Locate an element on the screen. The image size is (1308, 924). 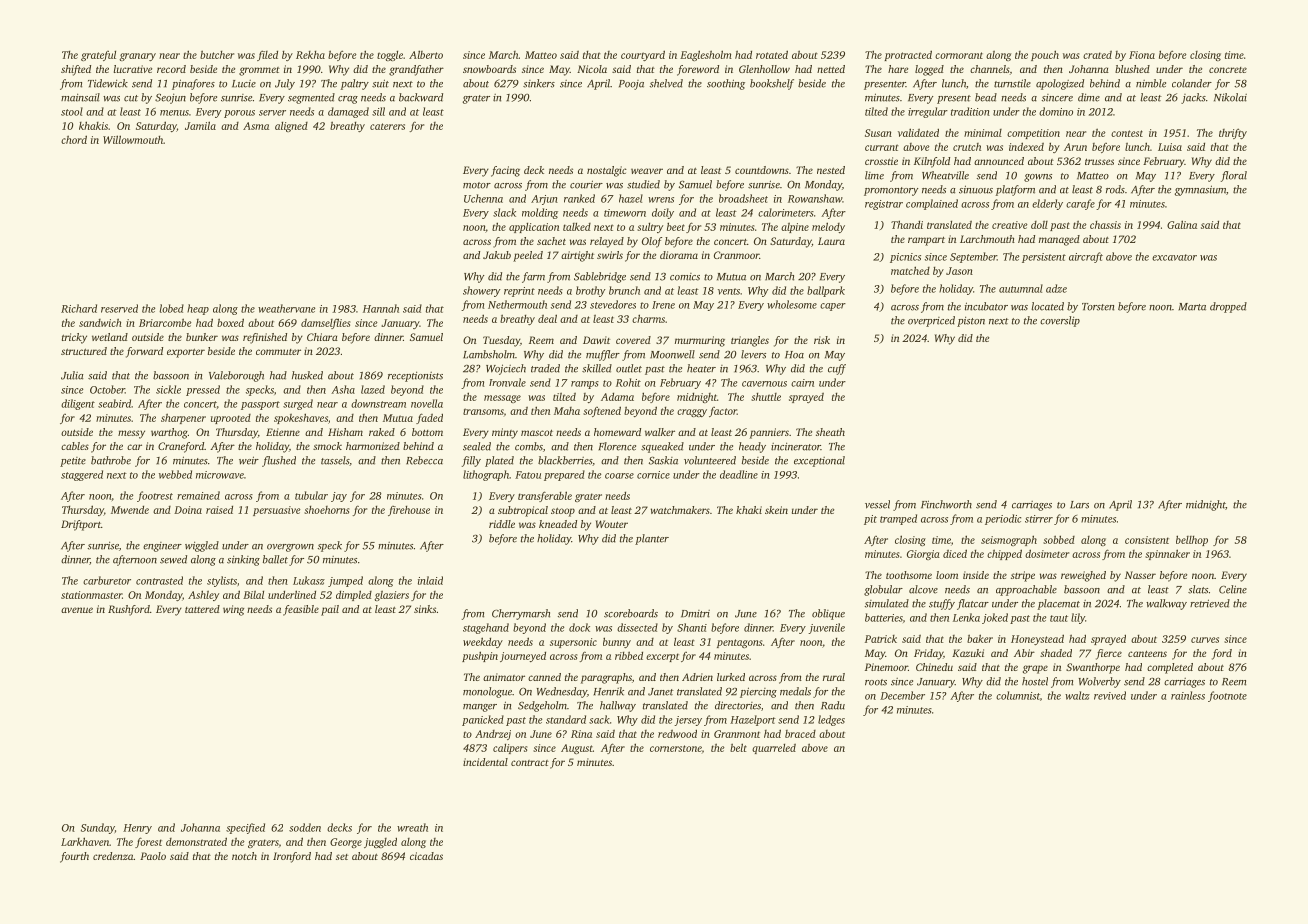
fourth is located at coordinates (74, 857).
